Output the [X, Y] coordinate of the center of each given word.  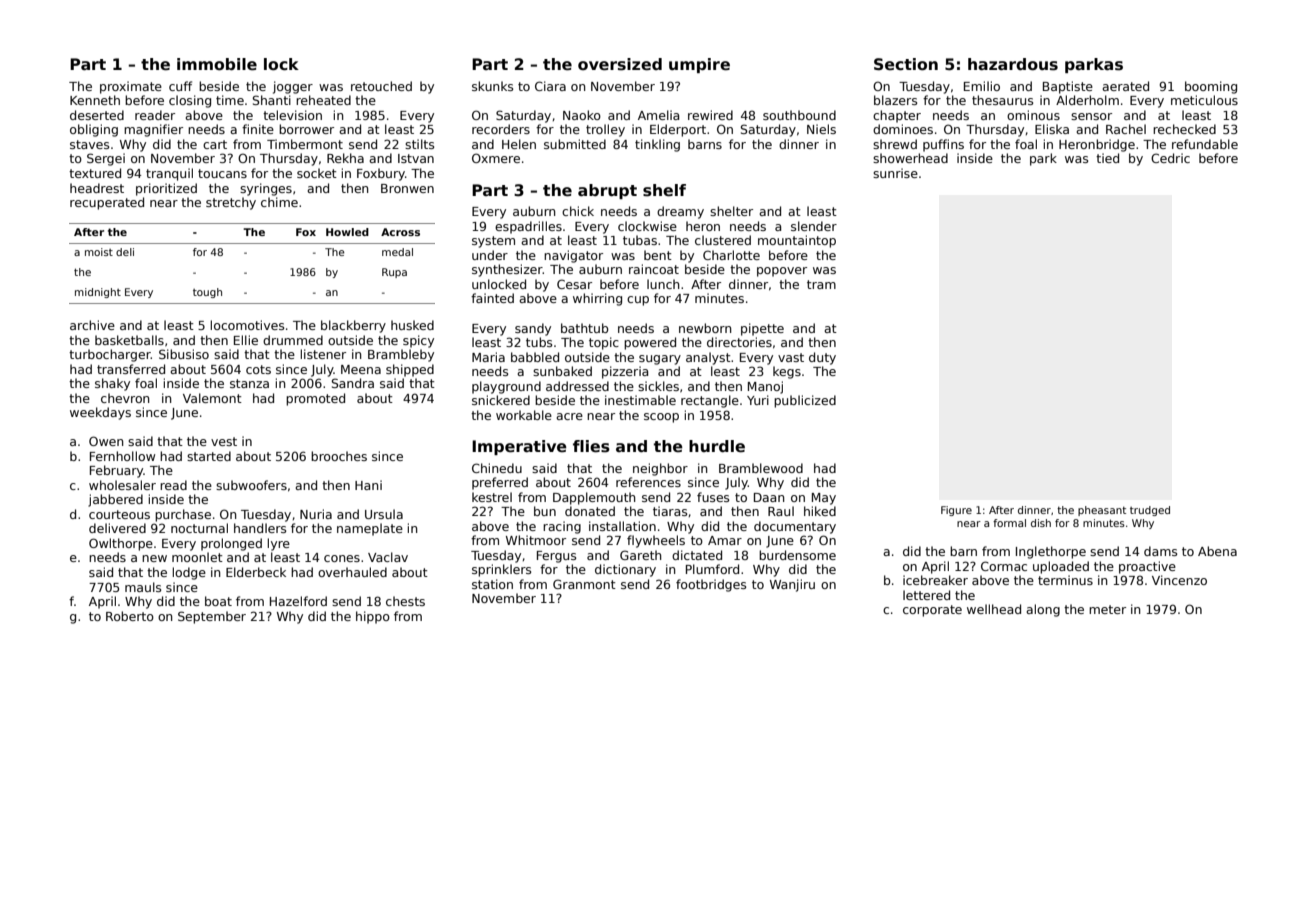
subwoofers [251, 485]
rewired [710, 115]
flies [591, 446]
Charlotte [731, 255]
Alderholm [1087, 100]
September [212, 617]
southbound [799, 115]
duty [822, 358]
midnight [98, 293]
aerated [1125, 86]
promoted [315, 399]
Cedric [1170, 158]
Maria [488, 357]
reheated [323, 100]
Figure [956, 511]
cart [215, 144]
